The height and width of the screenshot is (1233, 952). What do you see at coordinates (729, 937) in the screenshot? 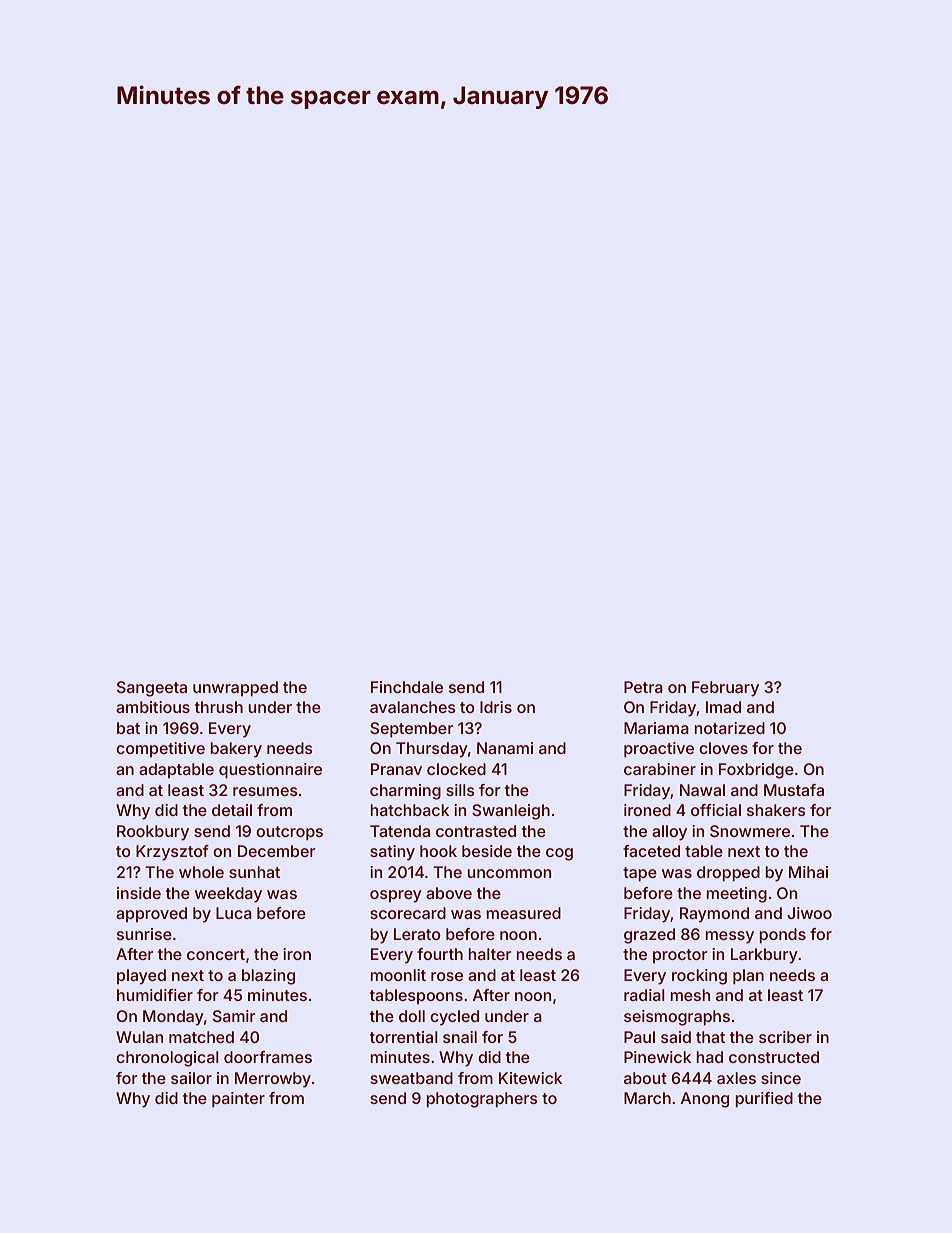
I see `messy` at bounding box center [729, 937].
